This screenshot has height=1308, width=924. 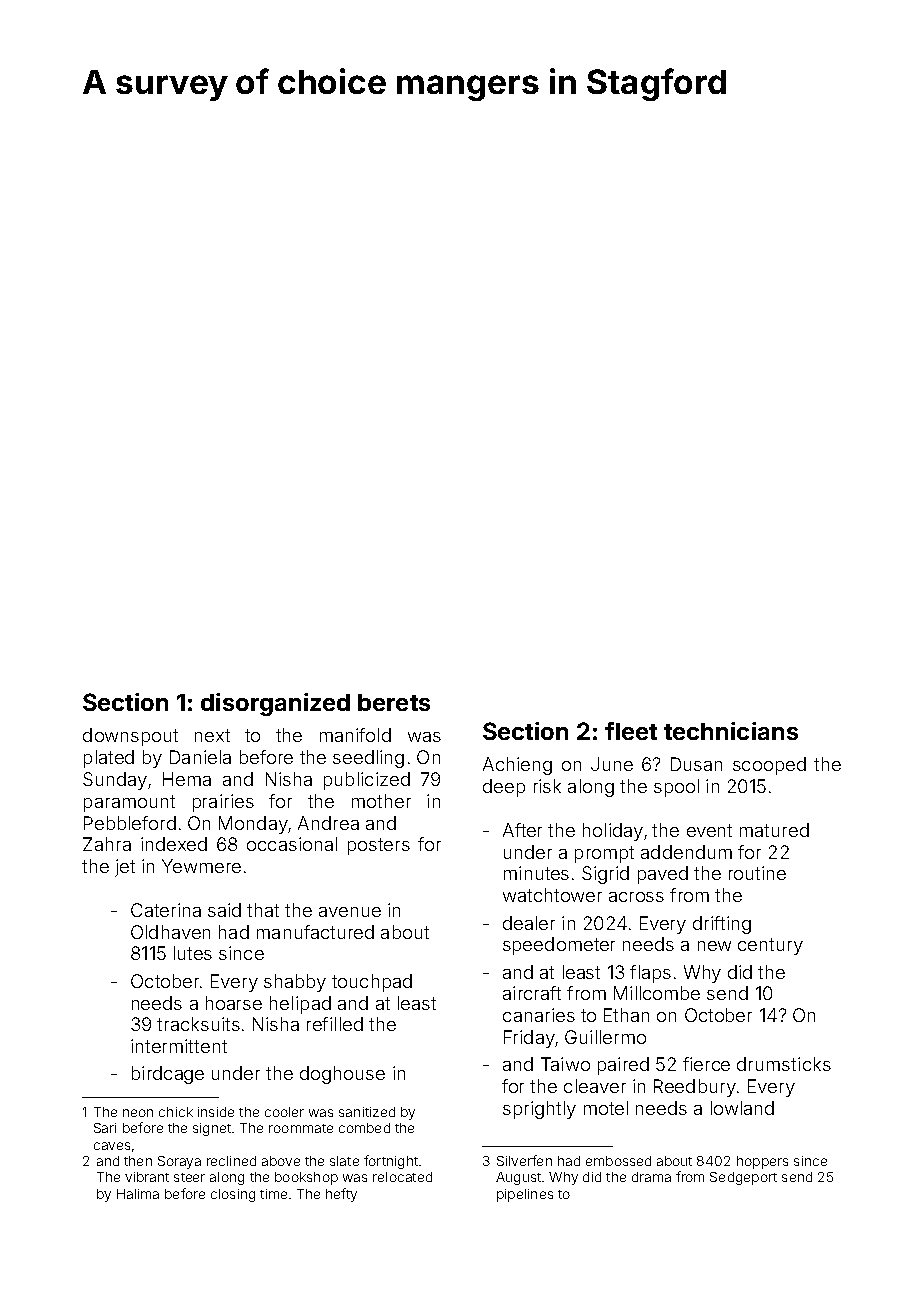 I want to click on berets, so click(x=394, y=702).
